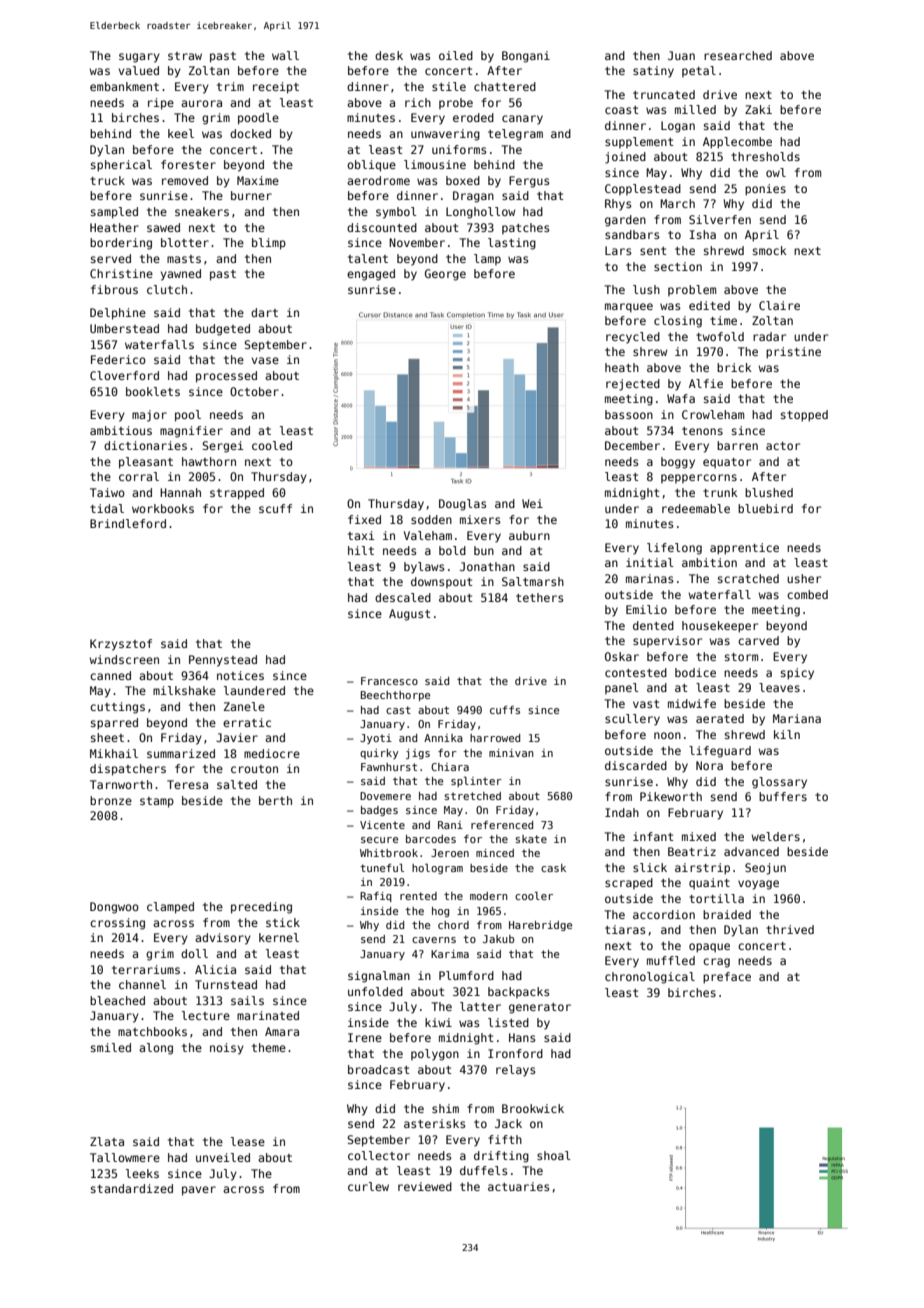  I want to click on crossing, so click(117, 924).
